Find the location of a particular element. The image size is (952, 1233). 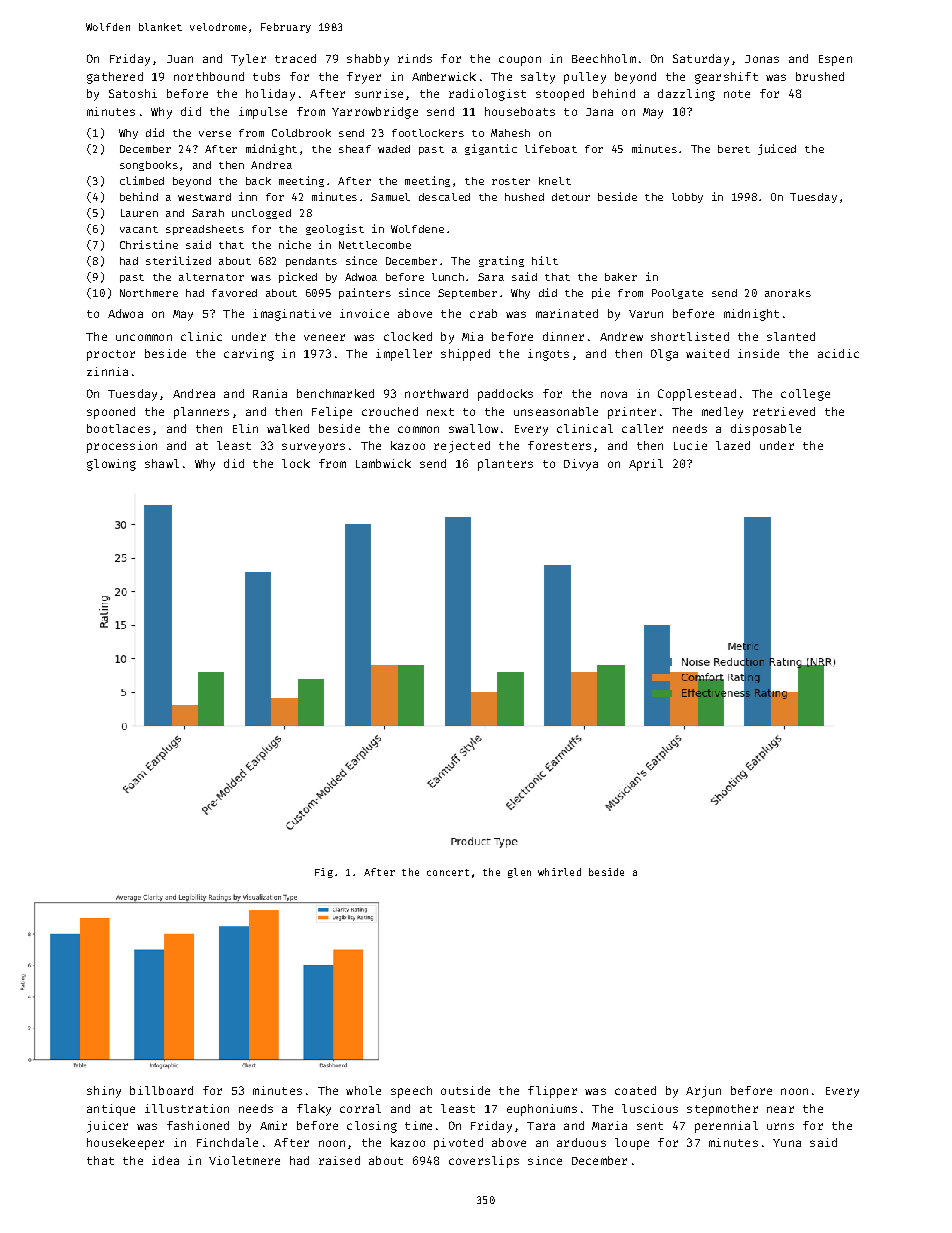

Divya is located at coordinates (581, 465).
